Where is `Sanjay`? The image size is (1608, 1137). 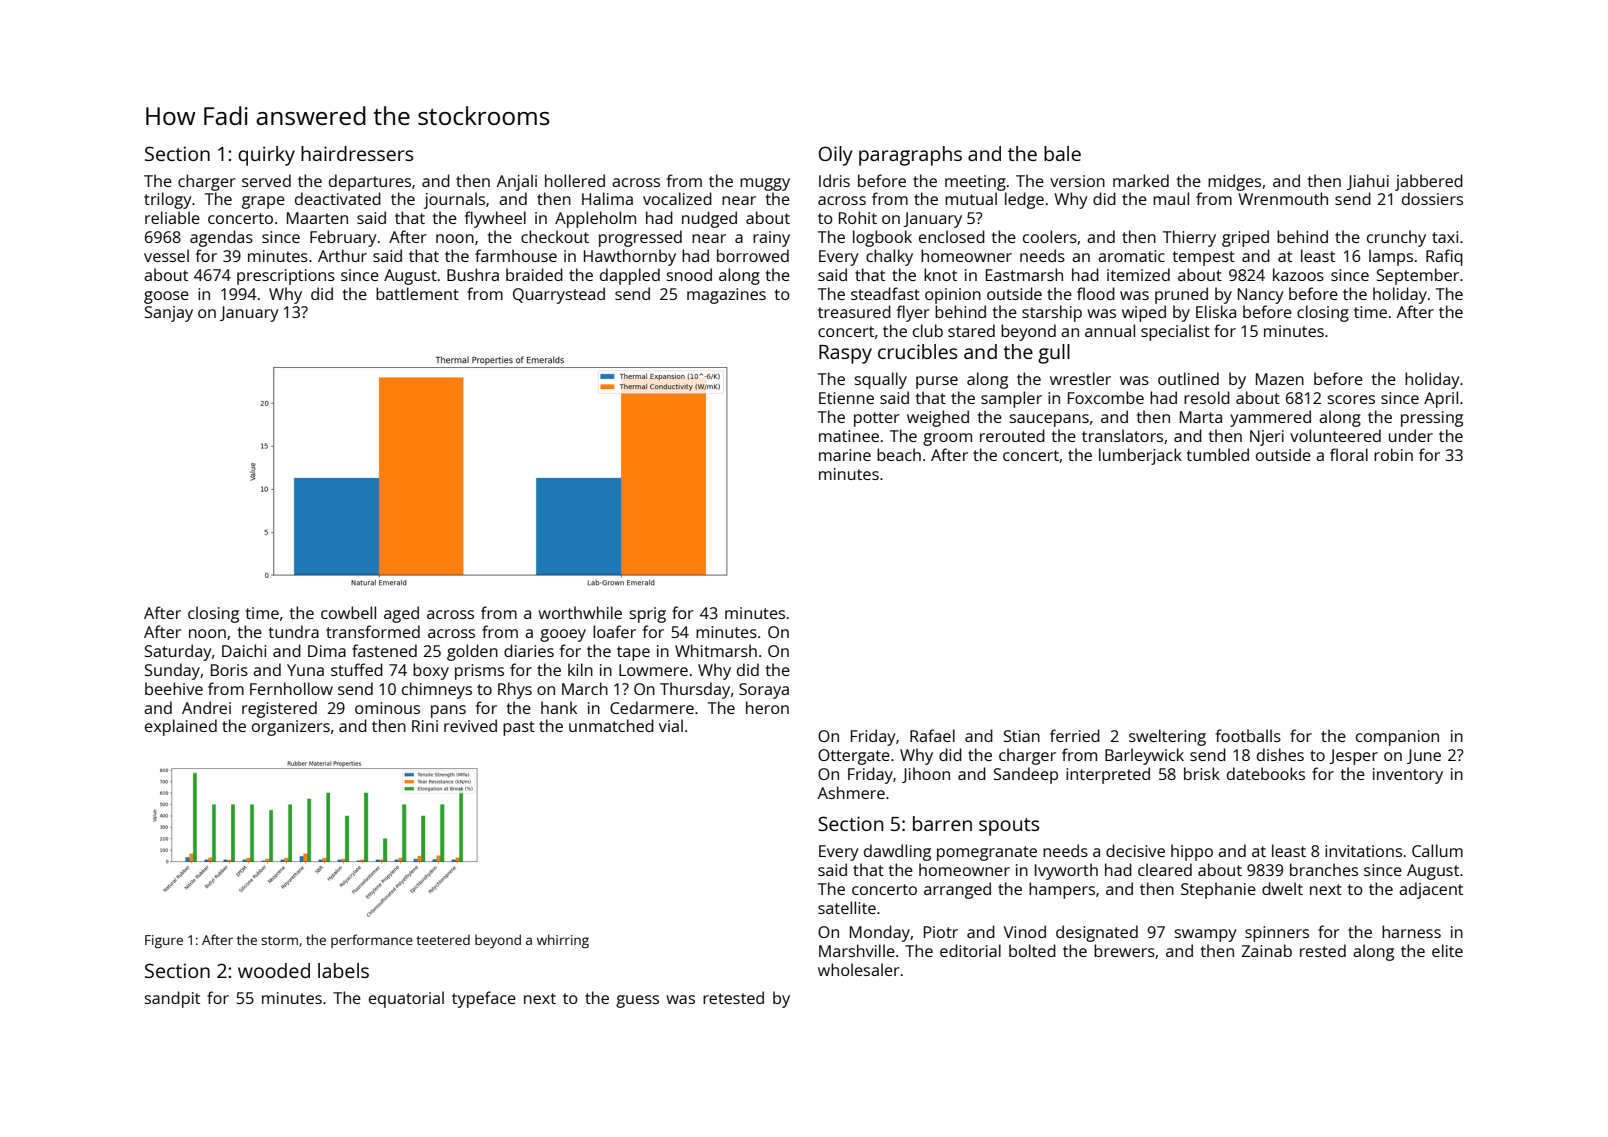 Sanjay is located at coordinates (169, 314).
